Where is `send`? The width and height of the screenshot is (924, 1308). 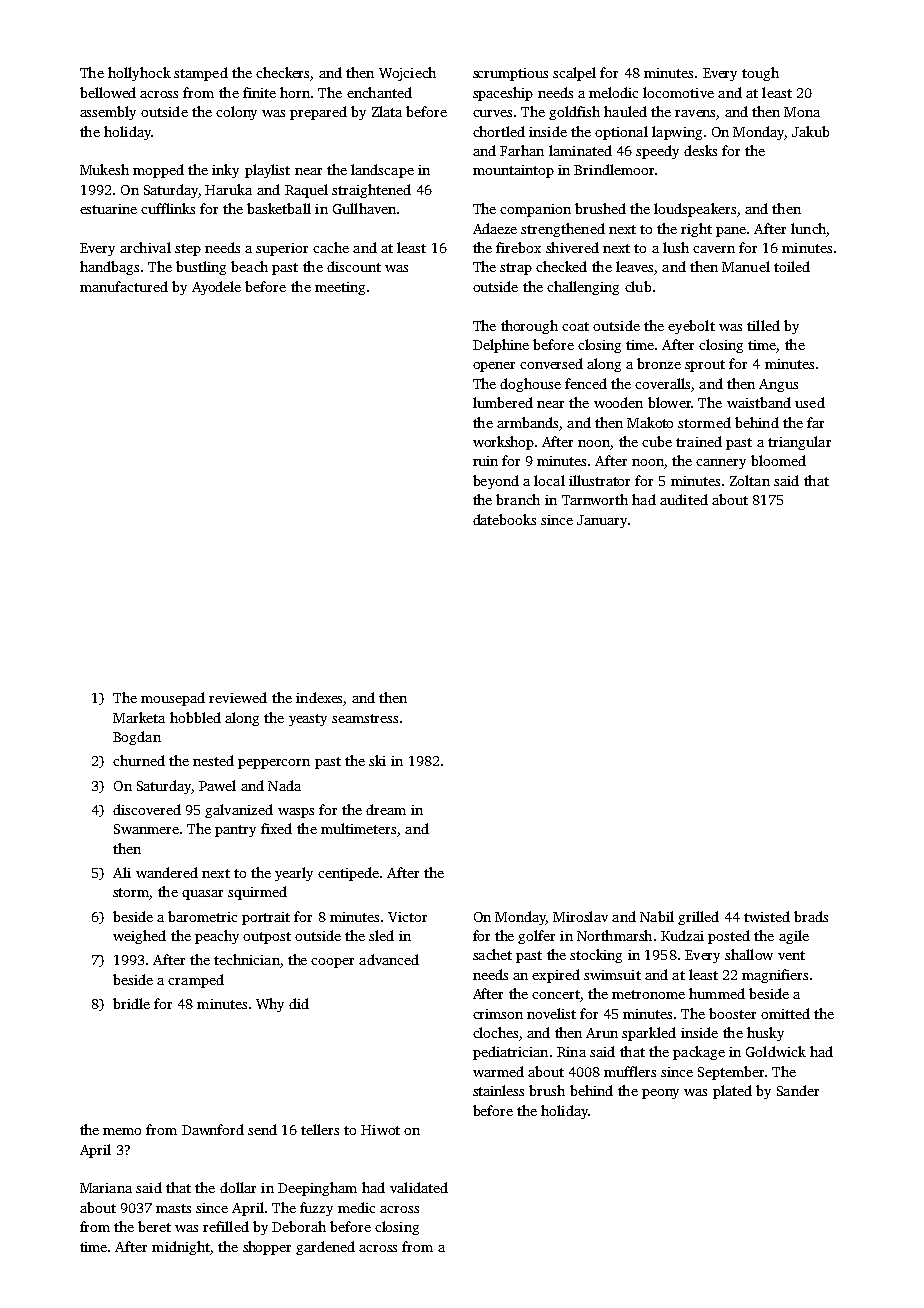 send is located at coordinates (262, 1129).
